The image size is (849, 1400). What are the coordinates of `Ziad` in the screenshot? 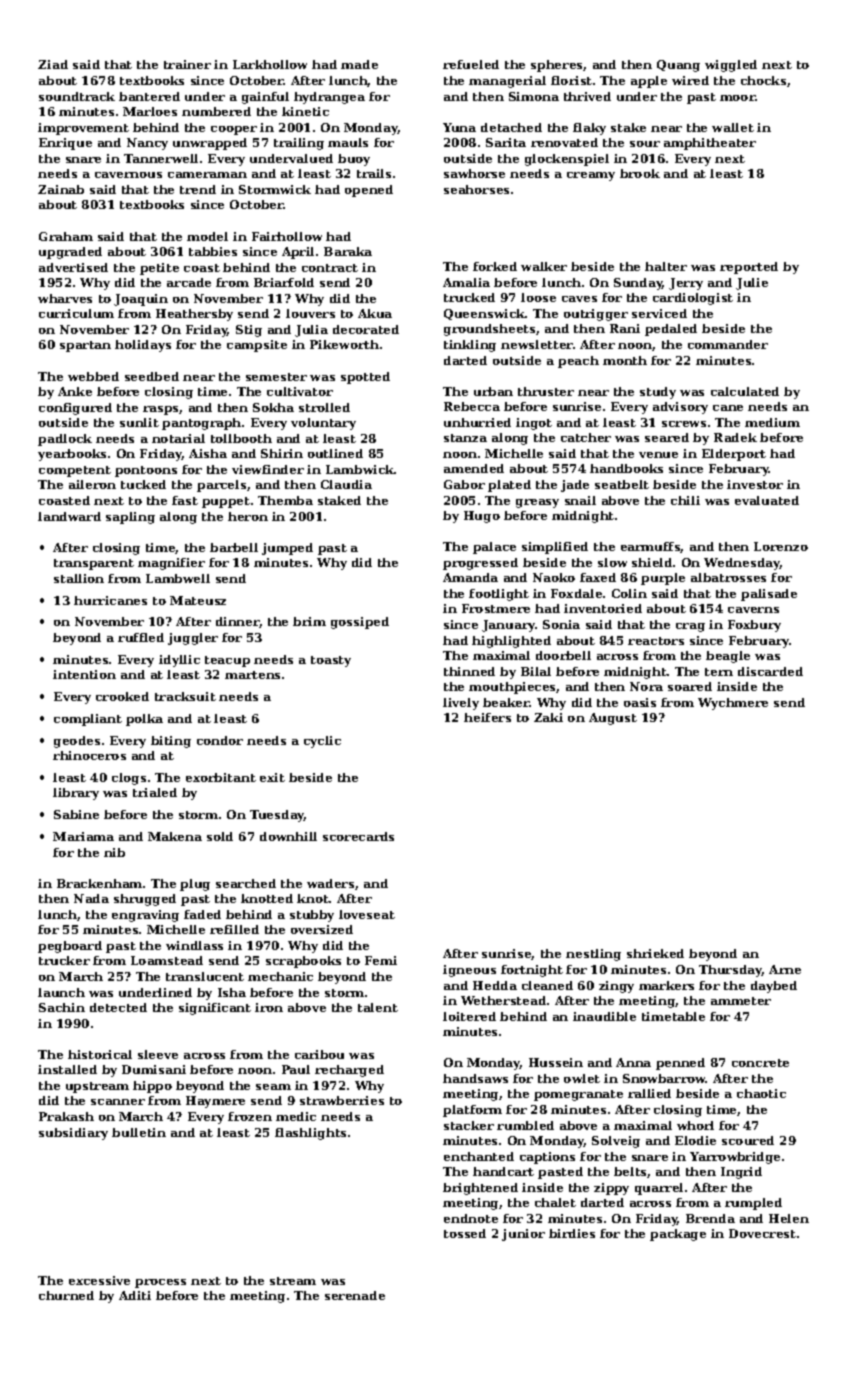 It's located at (53, 64).
